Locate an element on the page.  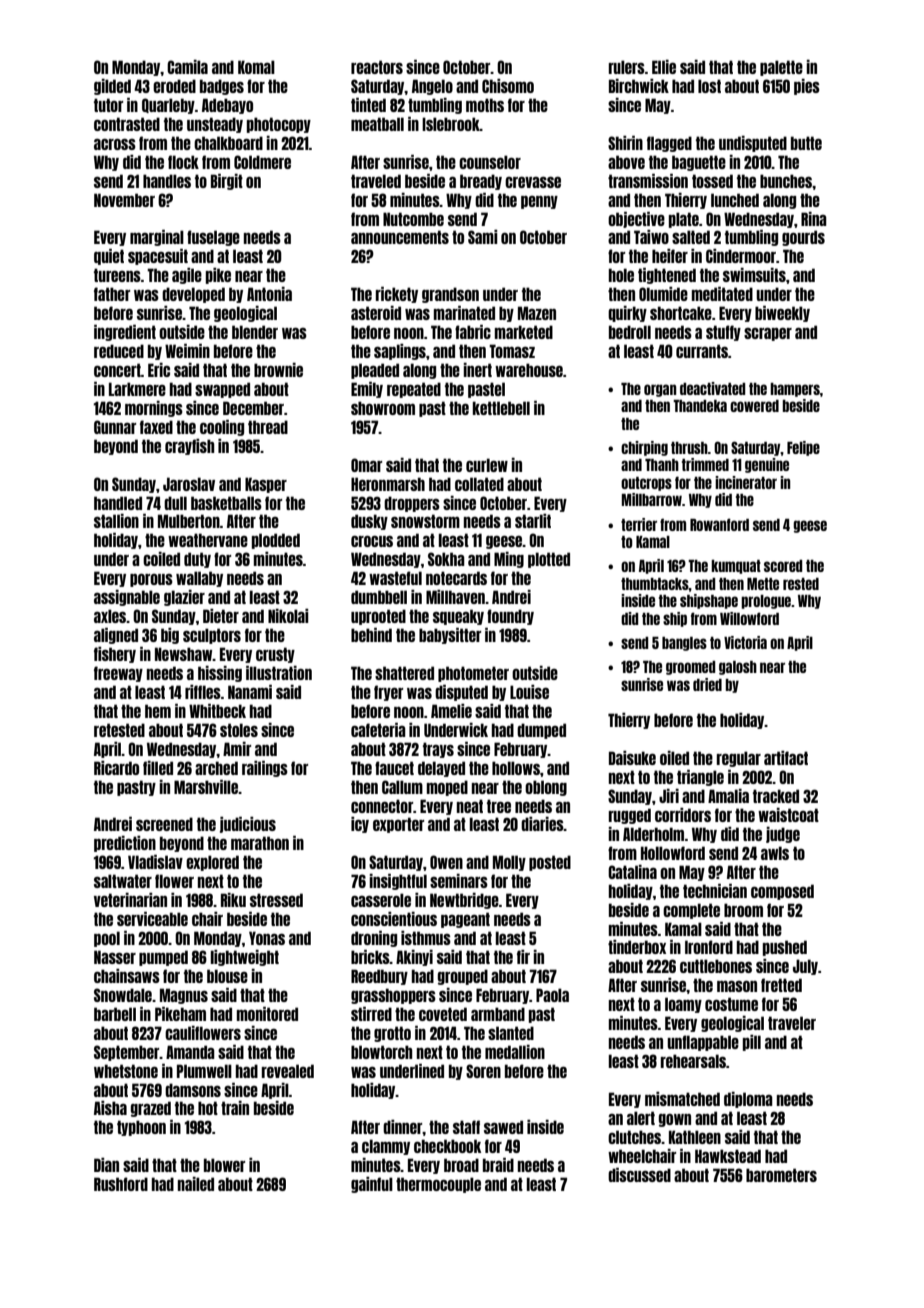
fir is located at coordinates (523, 957).
